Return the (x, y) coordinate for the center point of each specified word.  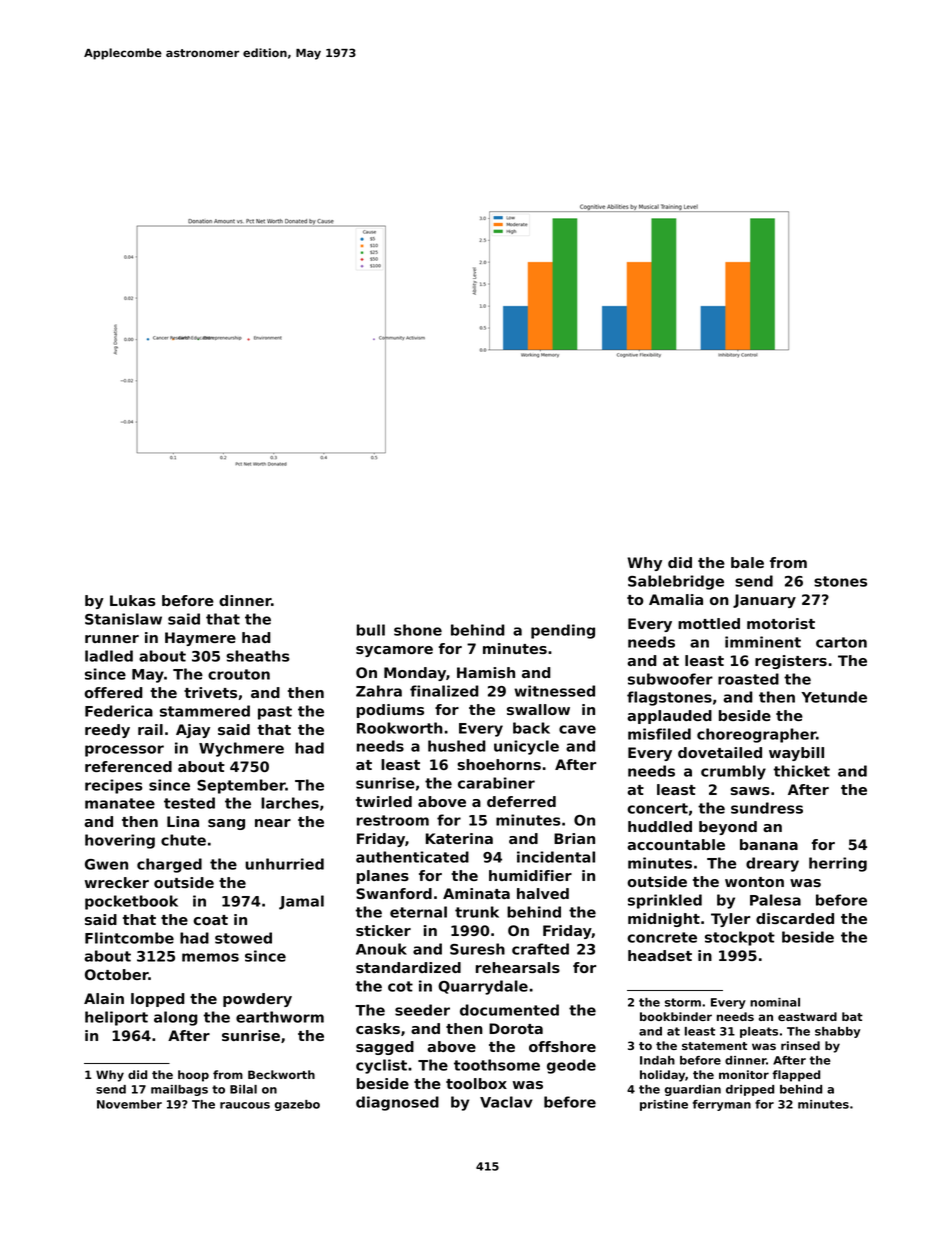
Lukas (133, 600)
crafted (540, 949)
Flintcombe (129, 938)
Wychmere (241, 749)
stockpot (740, 938)
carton (841, 642)
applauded (669, 717)
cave (577, 729)
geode (571, 1066)
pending (563, 631)
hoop (193, 1076)
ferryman (722, 1105)
